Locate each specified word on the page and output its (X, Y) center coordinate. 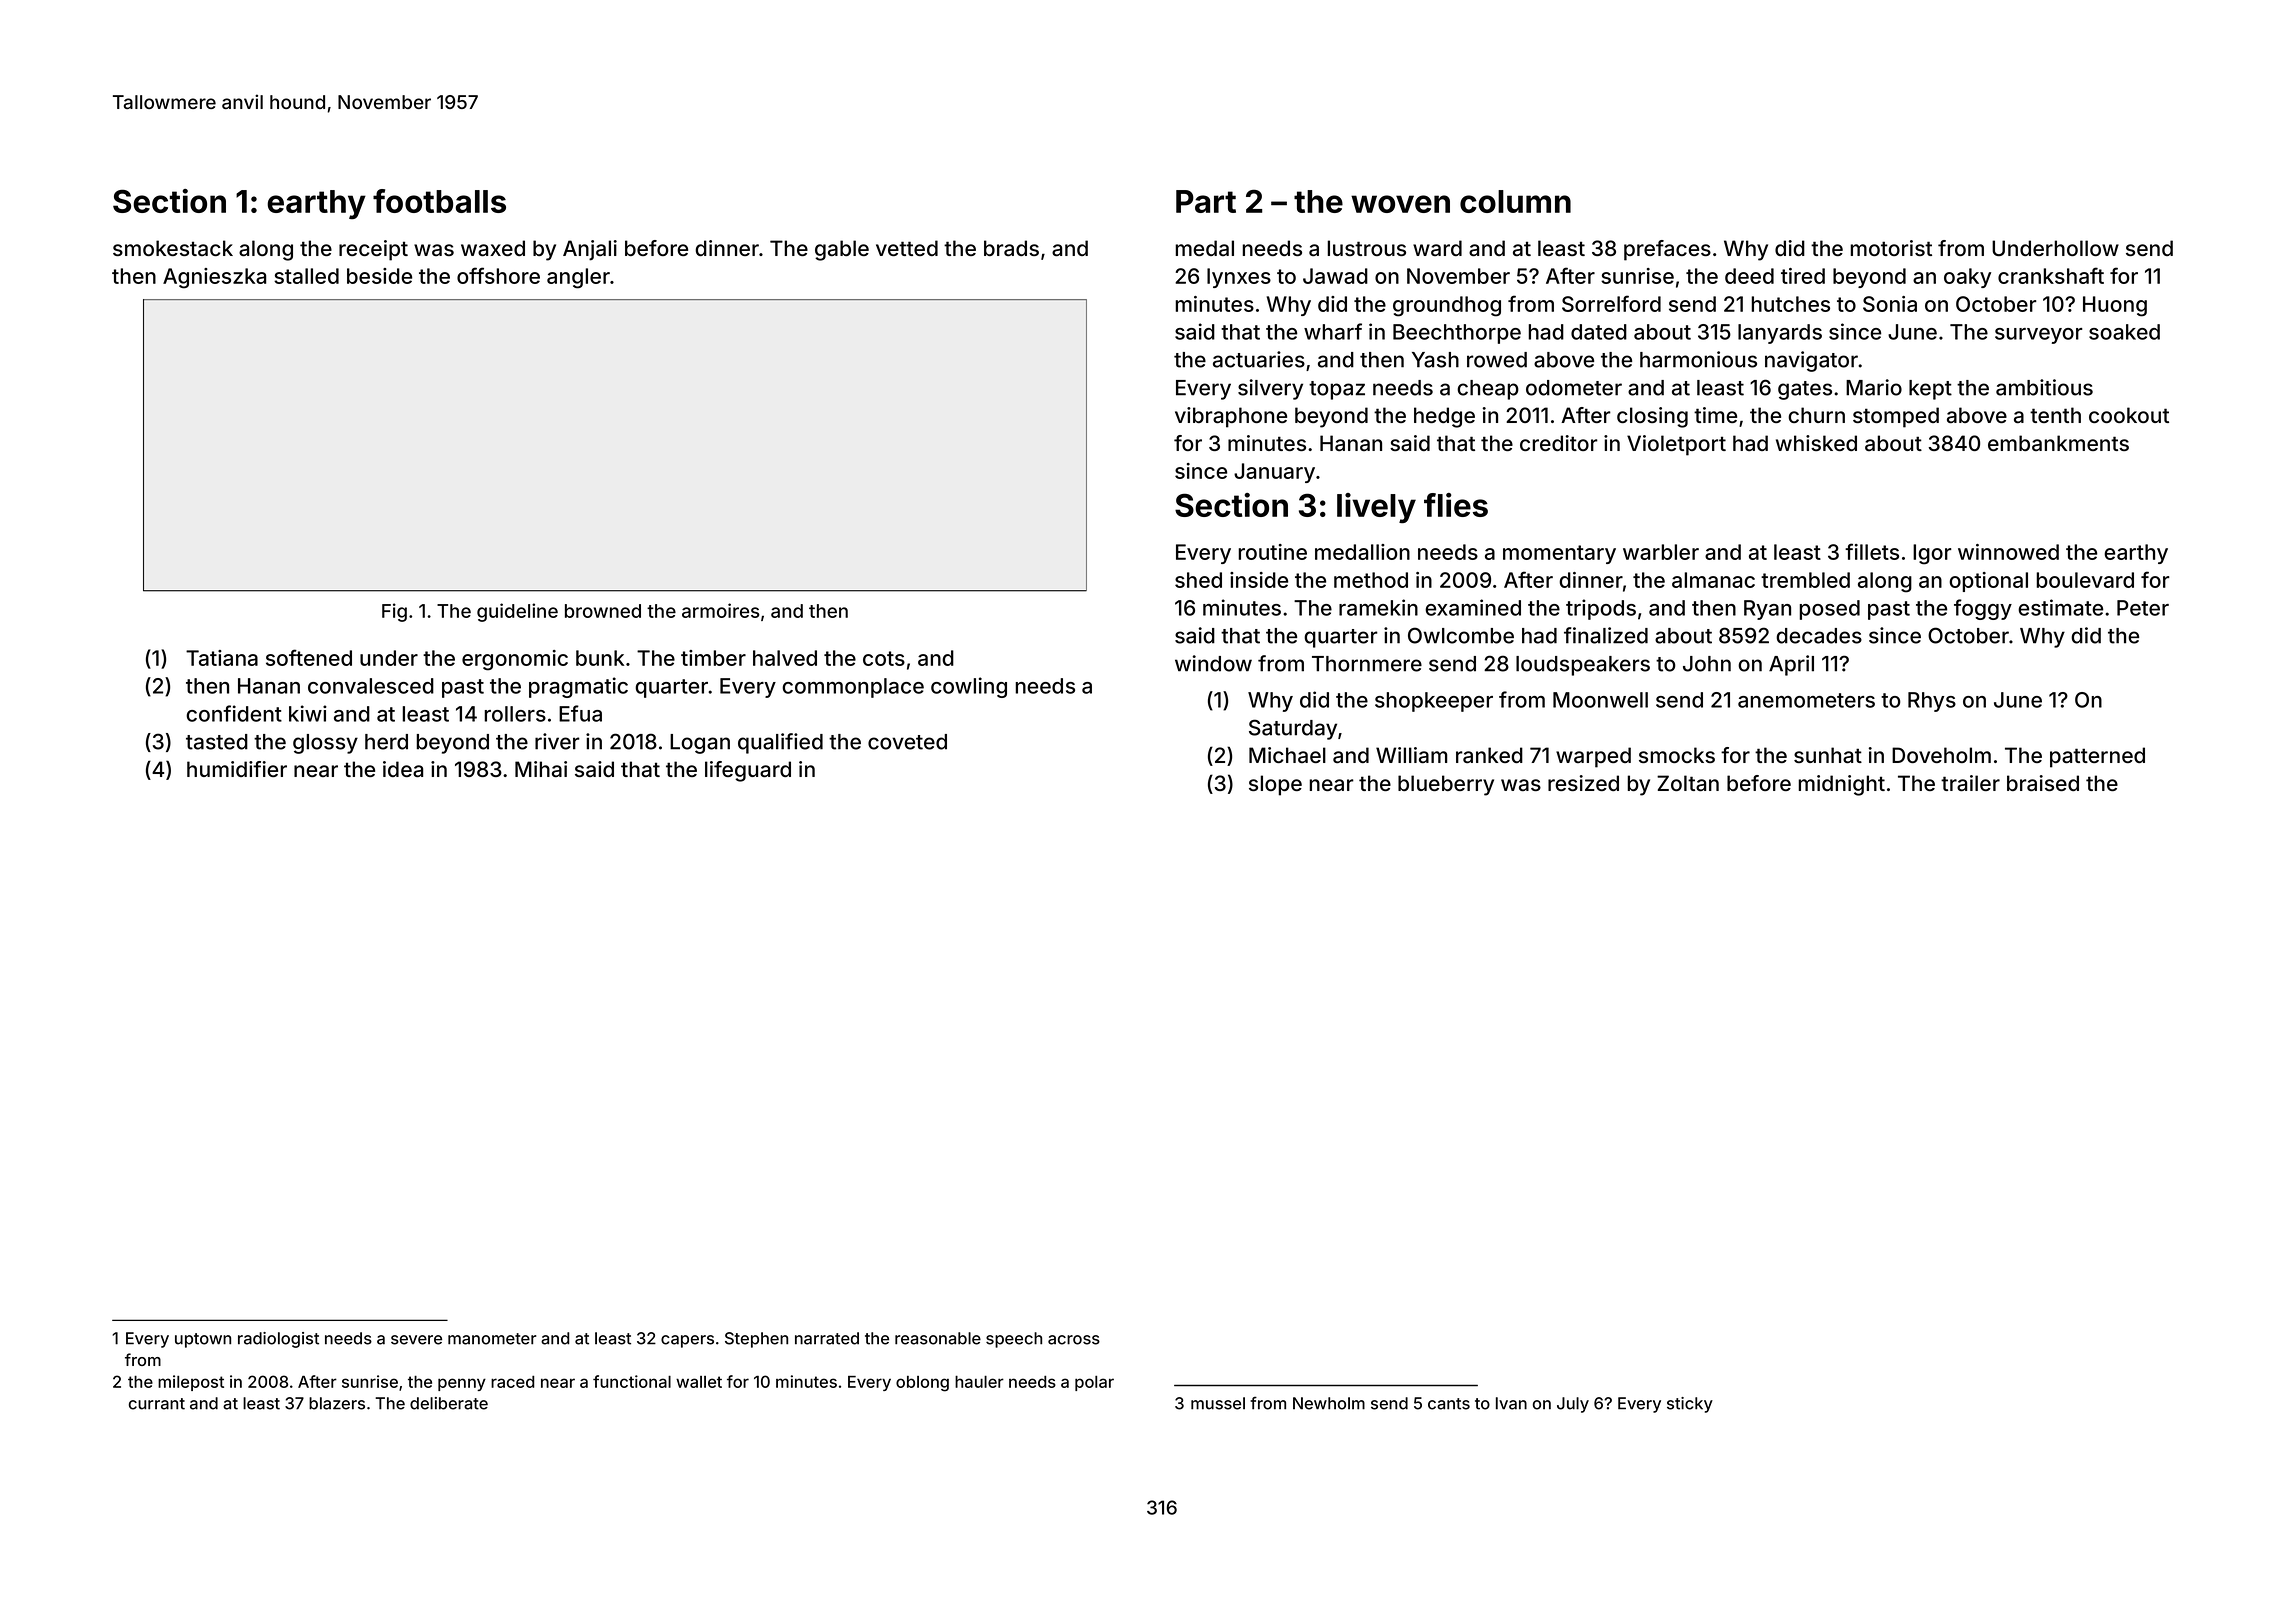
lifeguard (748, 771)
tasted (217, 742)
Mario (1874, 387)
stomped (1896, 417)
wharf (1333, 331)
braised (2043, 783)
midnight (1842, 785)
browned (603, 611)
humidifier (237, 769)
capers (687, 1341)
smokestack (173, 248)
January (1274, 473)
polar (1094, 1383)
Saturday (1293, 729)
